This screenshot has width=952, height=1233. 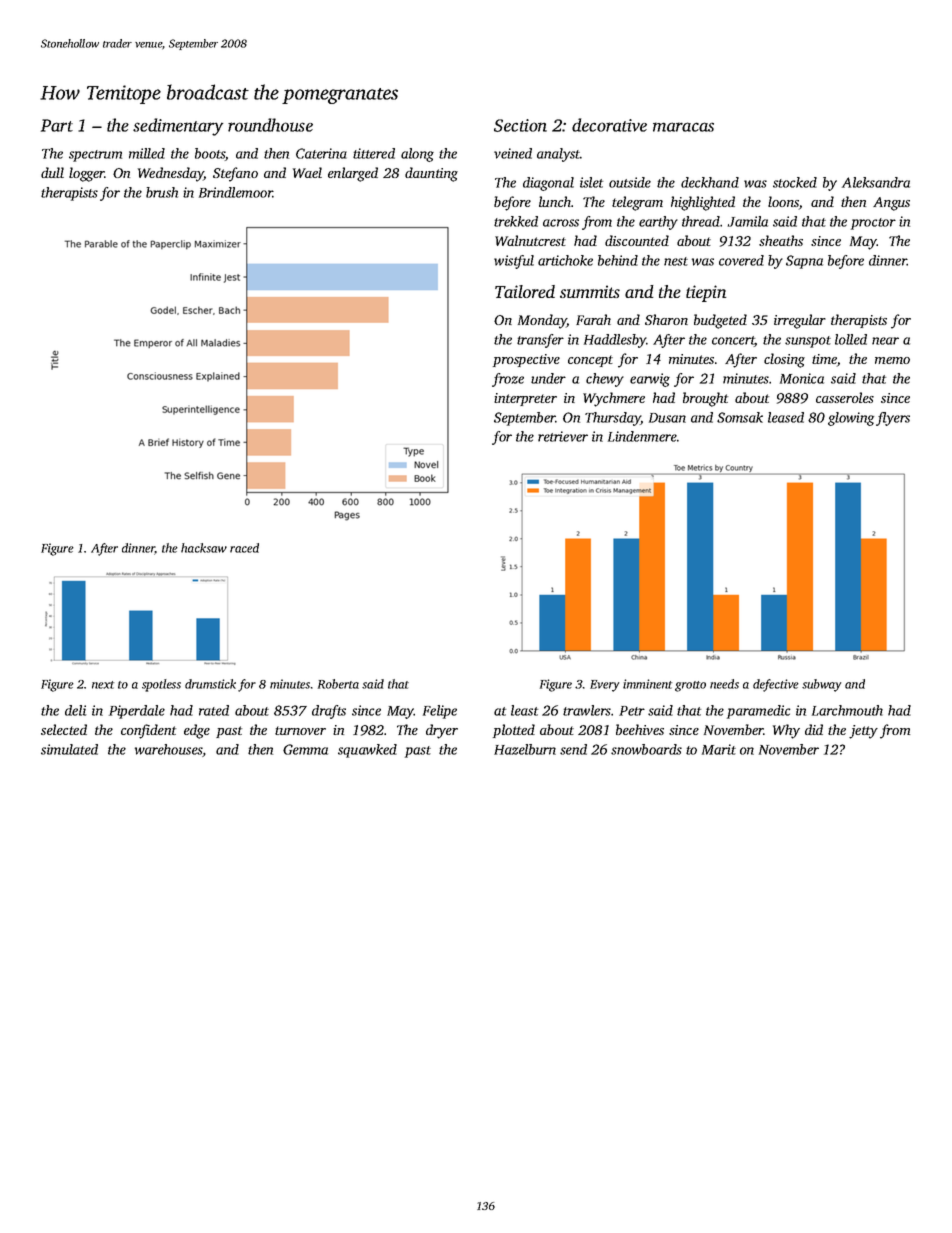 I want to click on Lindenmere, so click(x=642, y=436).
